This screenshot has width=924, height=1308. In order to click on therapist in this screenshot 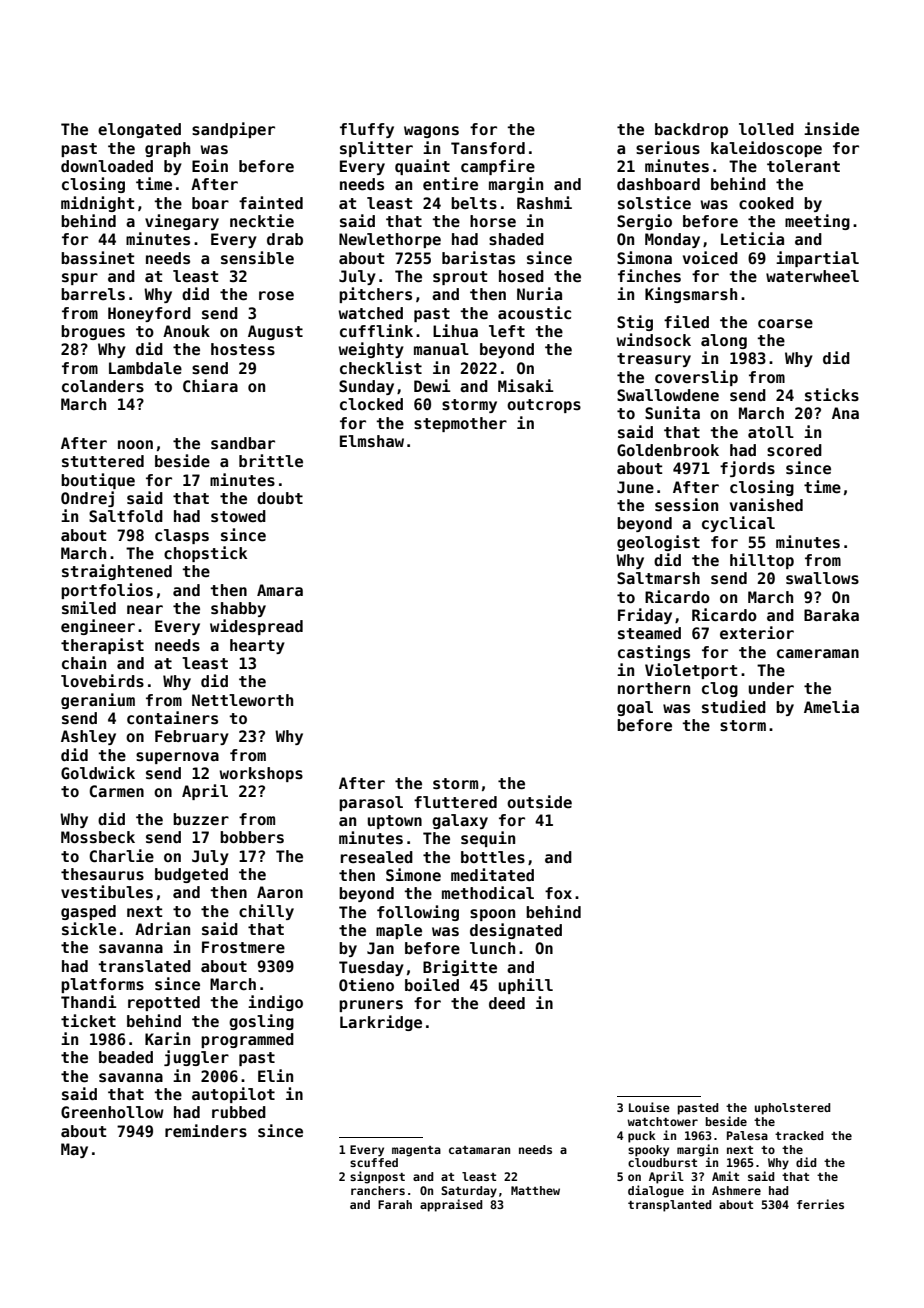, I will do `click(102, 646)`.
